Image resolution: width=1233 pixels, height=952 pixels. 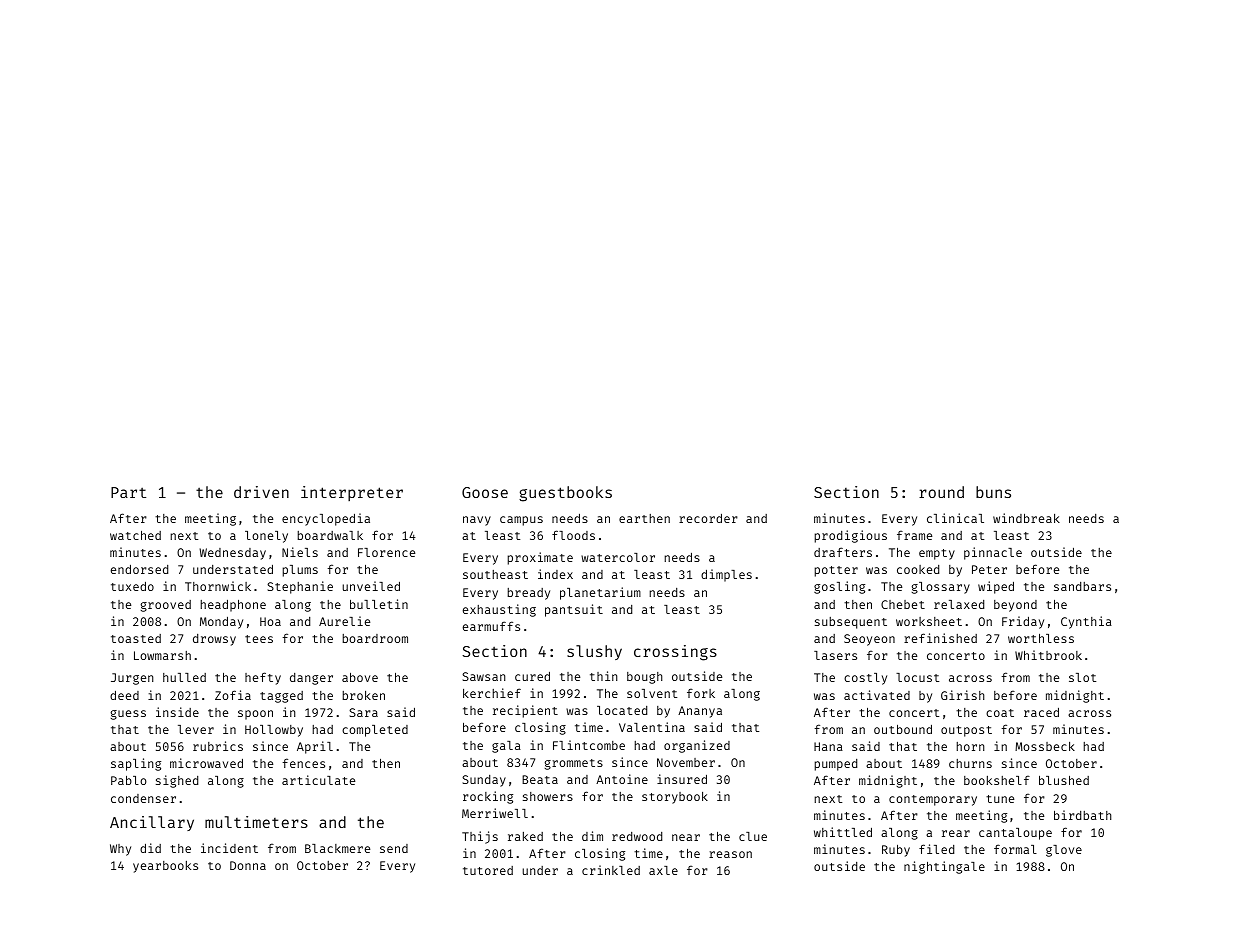 What do you see at coordinates (956, 833) in the screenshot?
I see `rear` at bounding box center [956, 833].
